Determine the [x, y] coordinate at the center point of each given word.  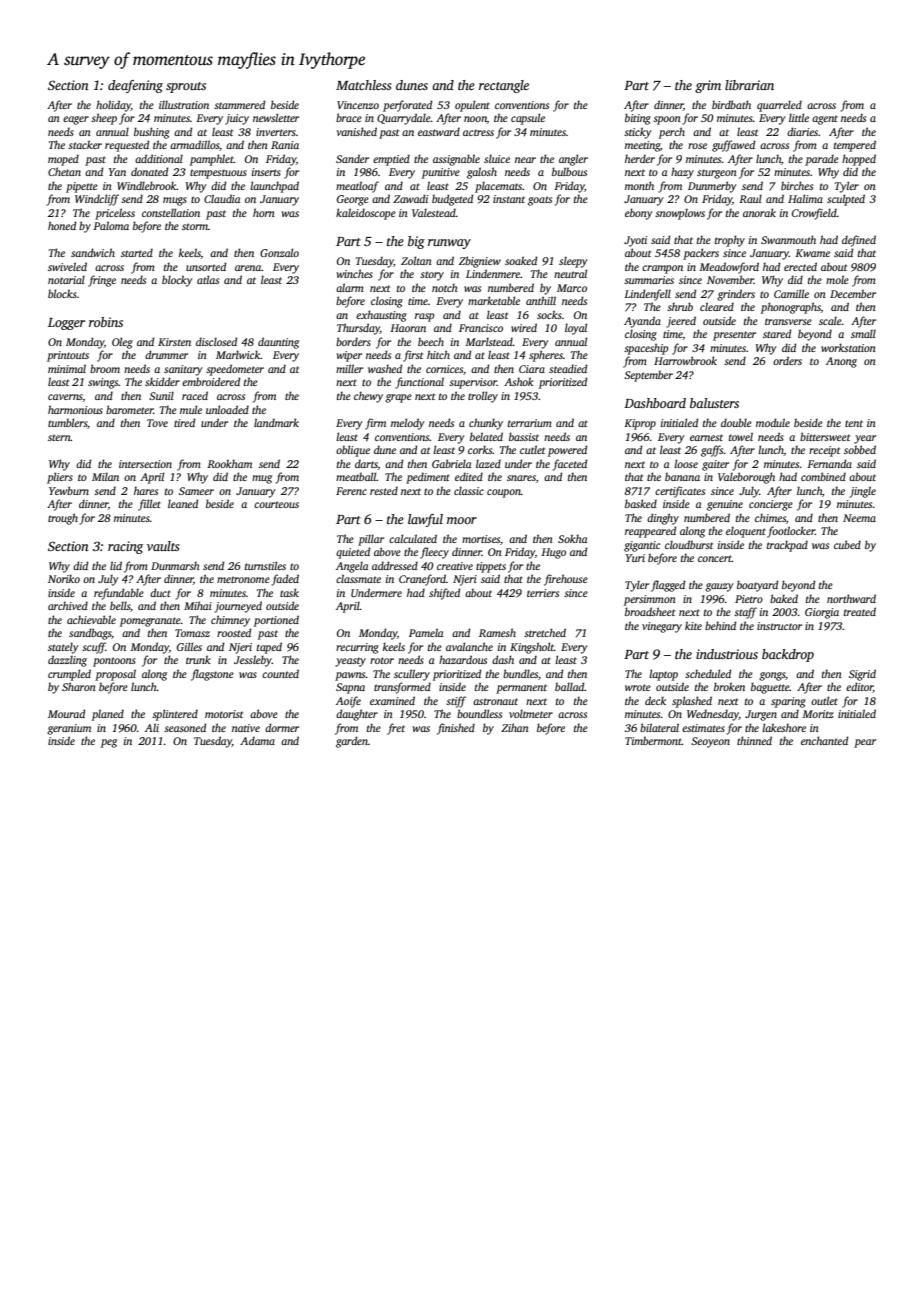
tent [854, 423]
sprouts [186, 87]
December [853, 293]
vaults [163, 546]
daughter [357, 715]
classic [469, 490]
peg [109, 743]
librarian [749, 85]
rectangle [504, 86]
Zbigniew [480, 262]
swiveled [67, 266]
